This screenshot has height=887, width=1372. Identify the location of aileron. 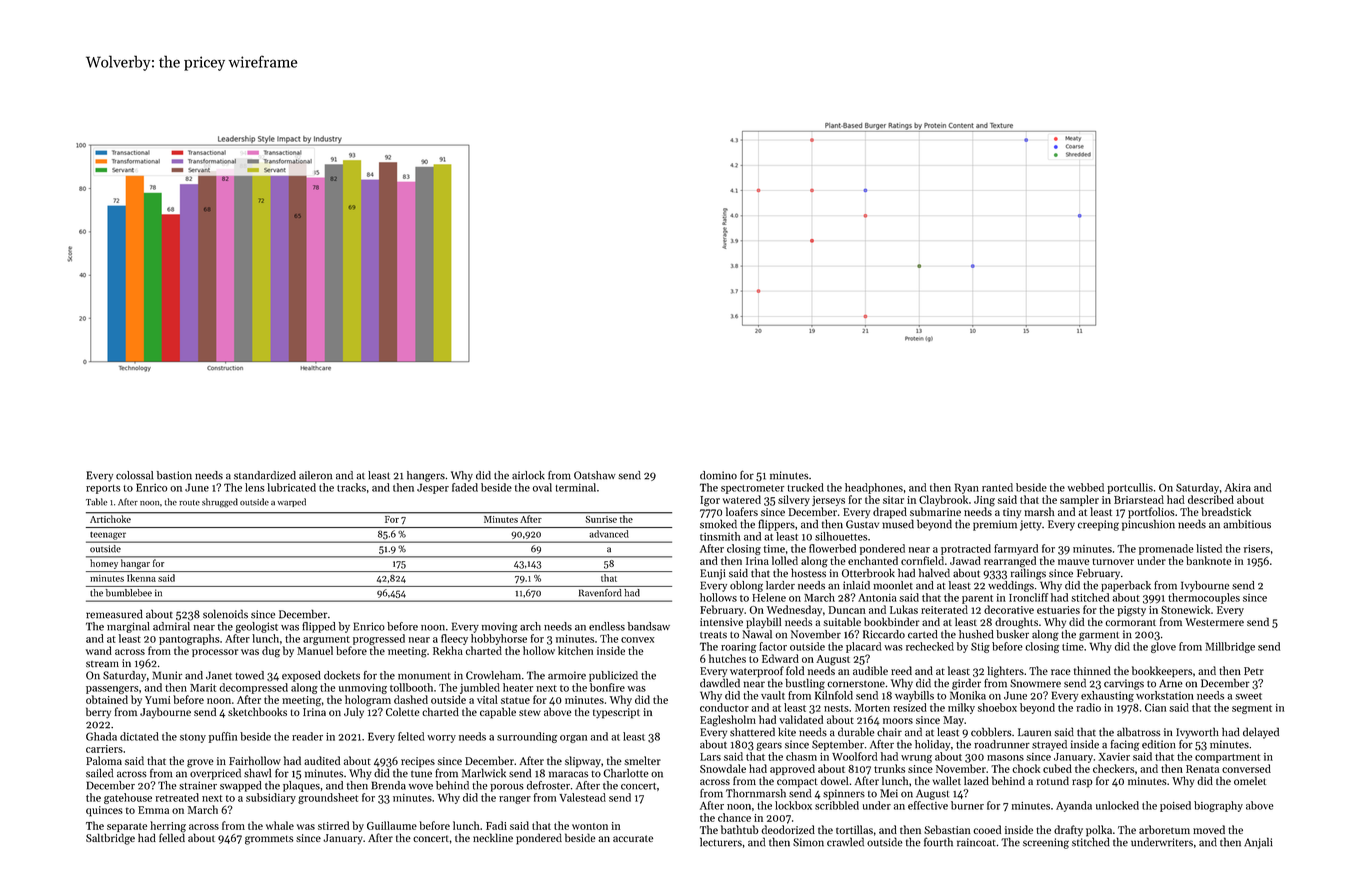
(315, 475).
